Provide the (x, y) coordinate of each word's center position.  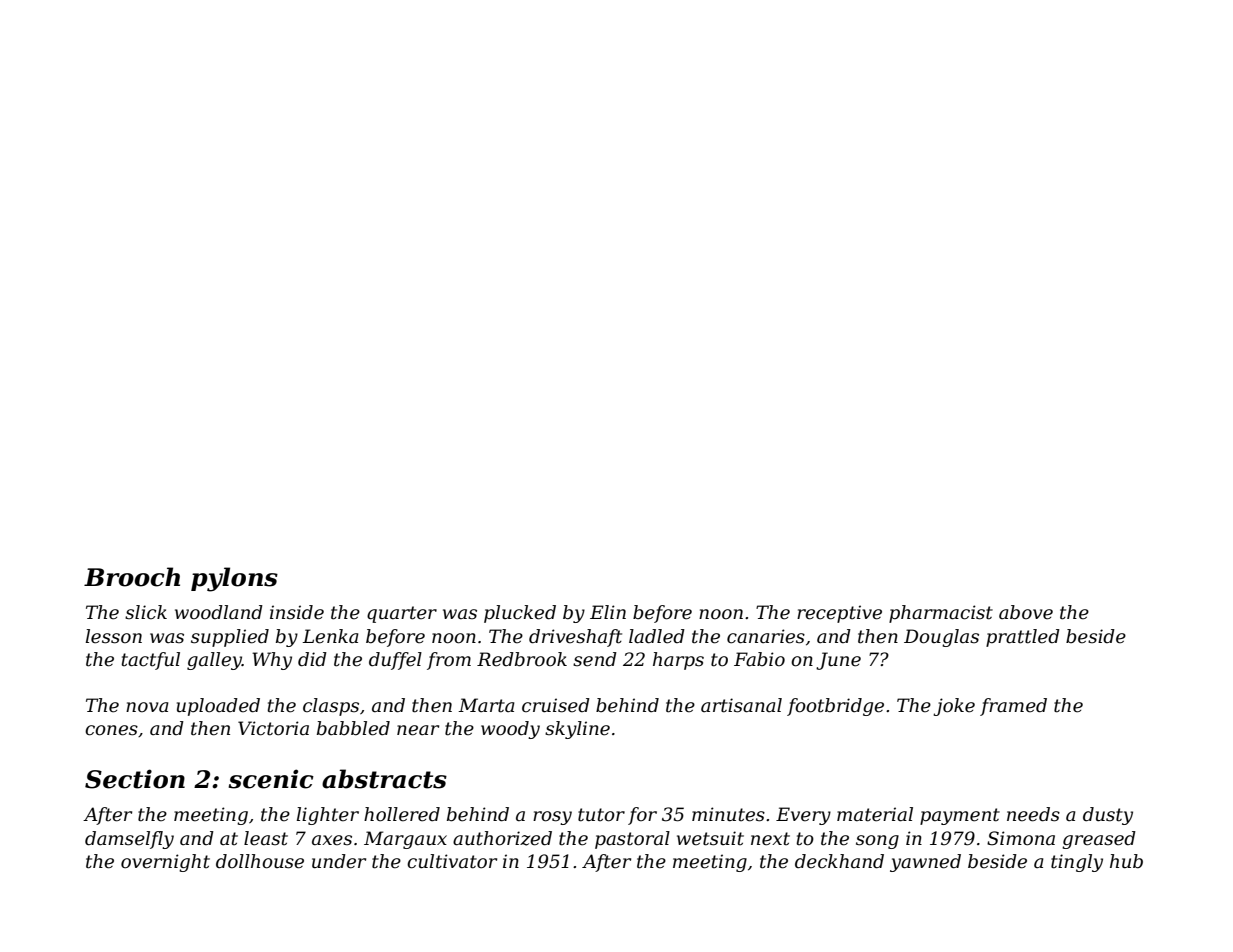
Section (135, 779)
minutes (728, 814)
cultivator (452, 861)
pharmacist (941, 614)
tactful (150, 661)
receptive (839, 614)
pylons (234, 579)
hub (1126, 861)
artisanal (741, 705)
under (339, 861)
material (875, 814)
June (838, 661)
